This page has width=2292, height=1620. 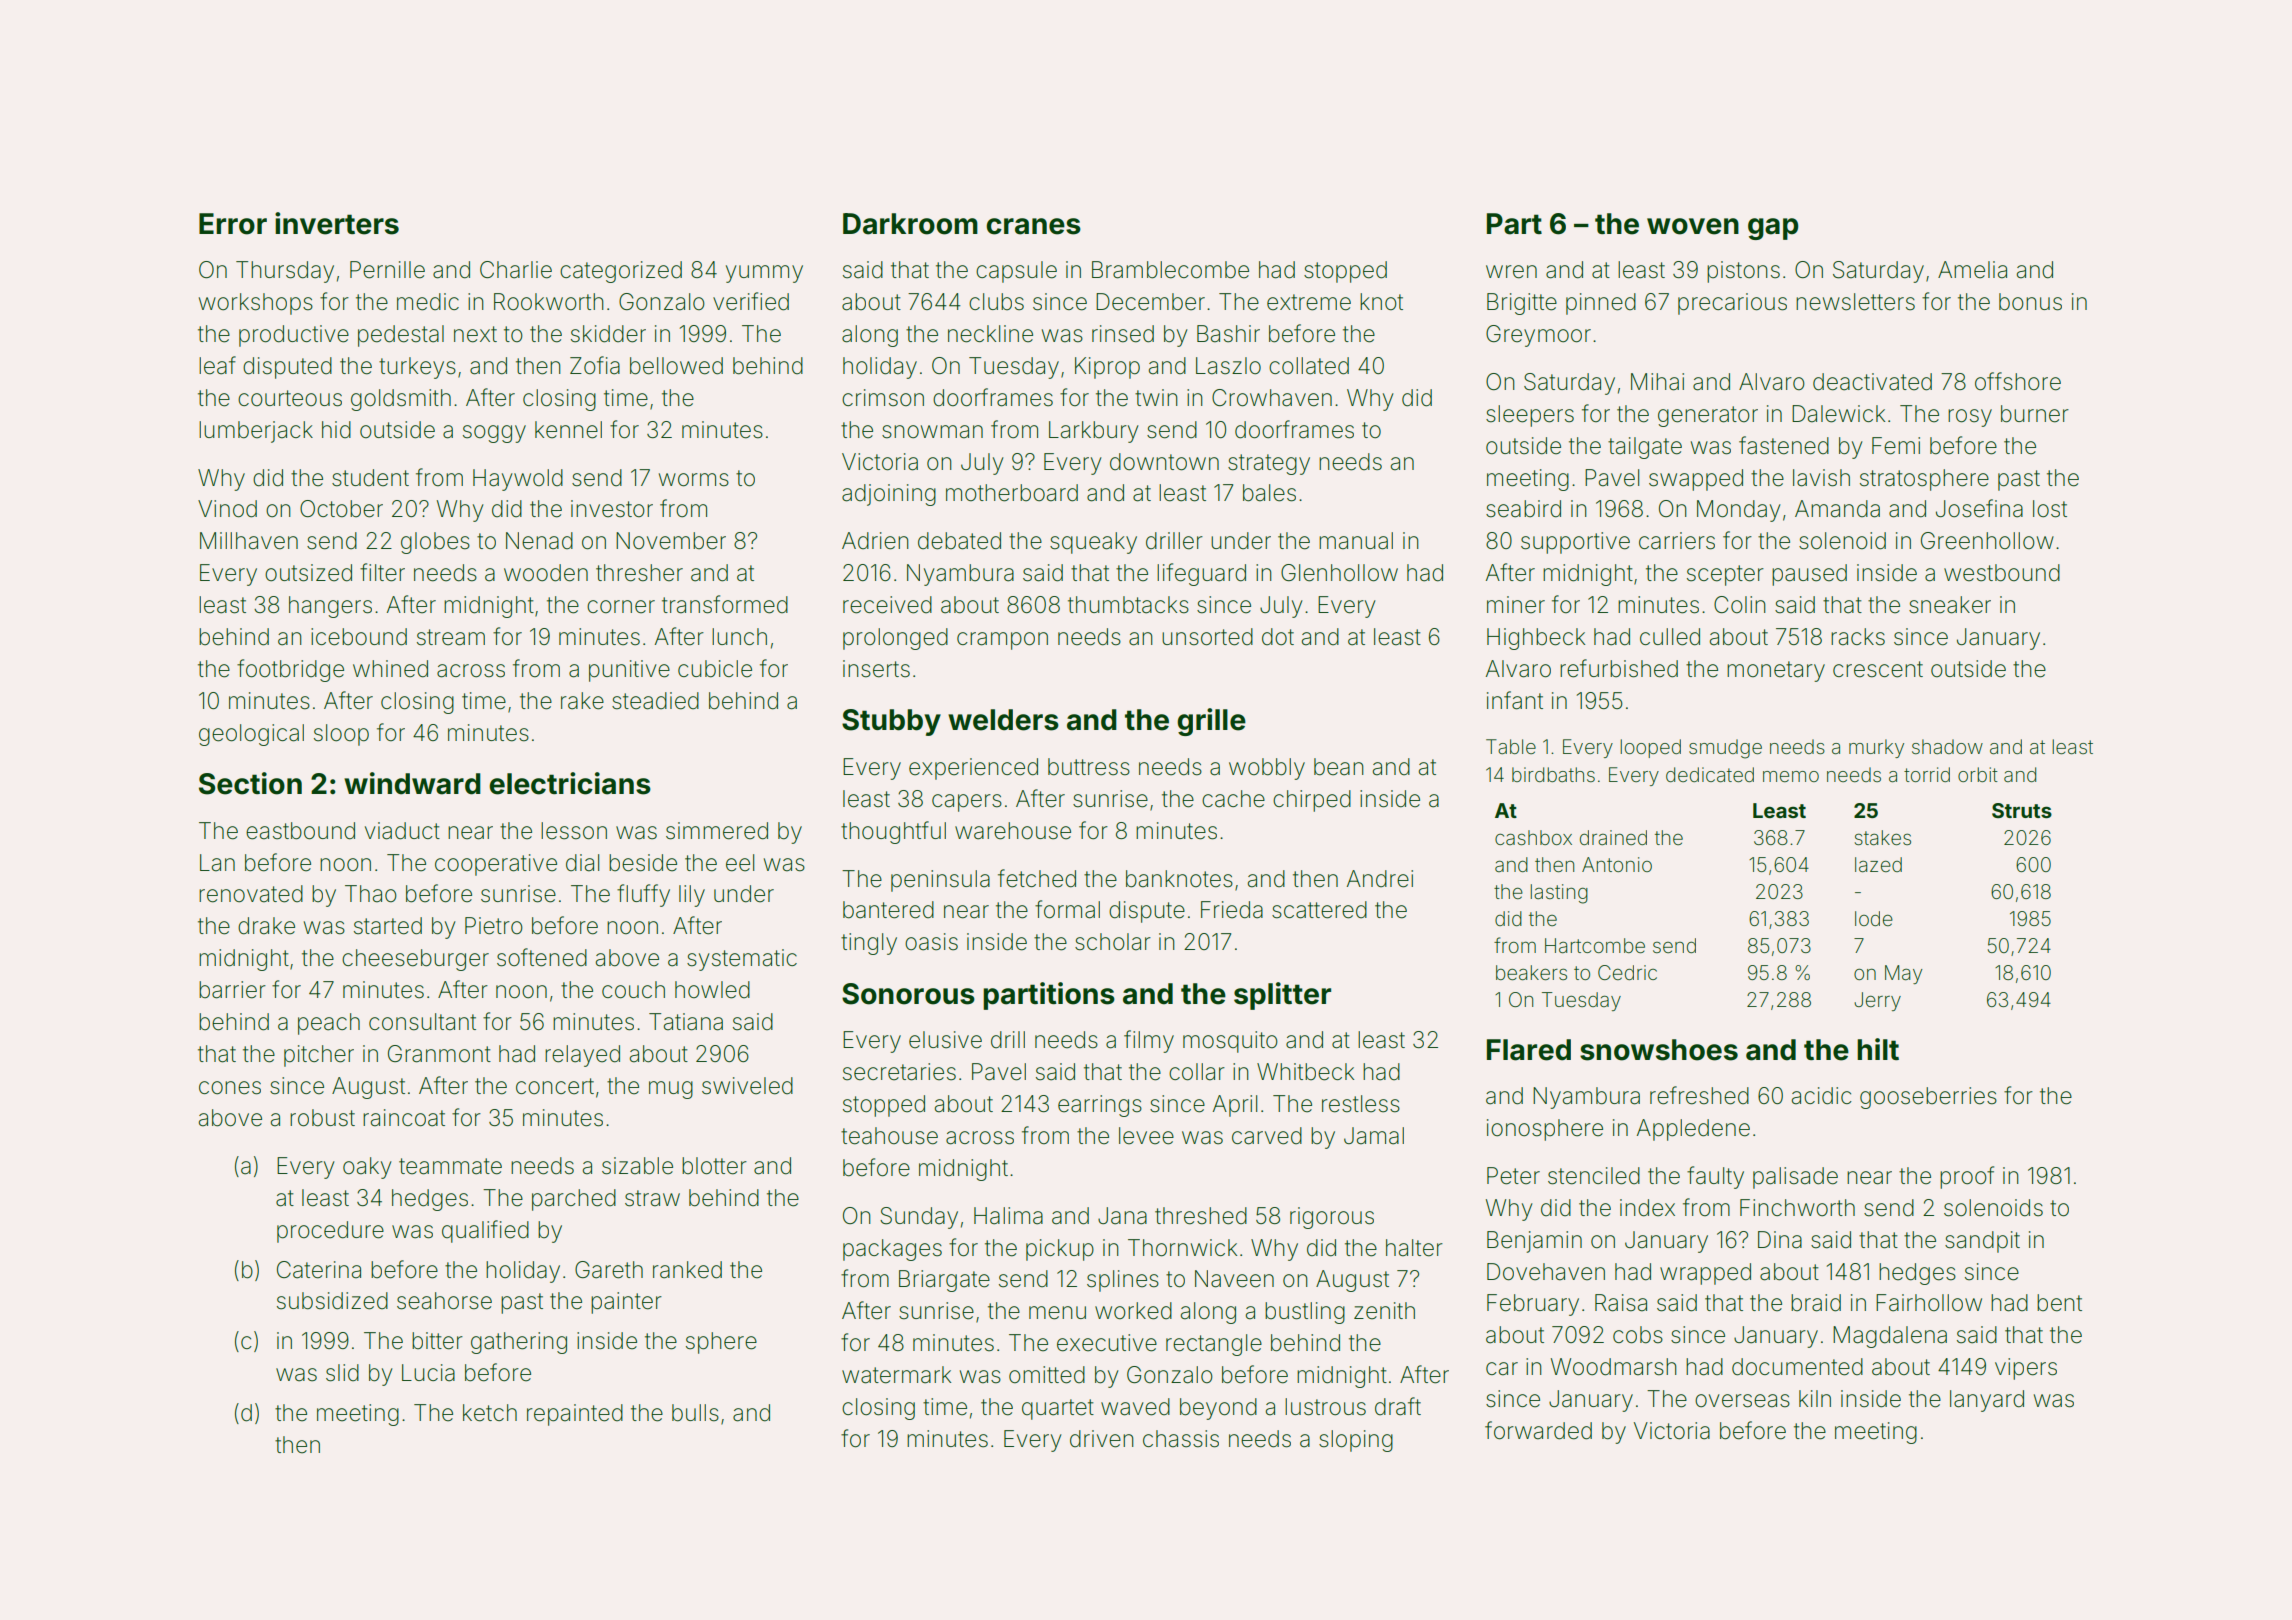 I want to click on snowman, so click(x=932, y=432).
